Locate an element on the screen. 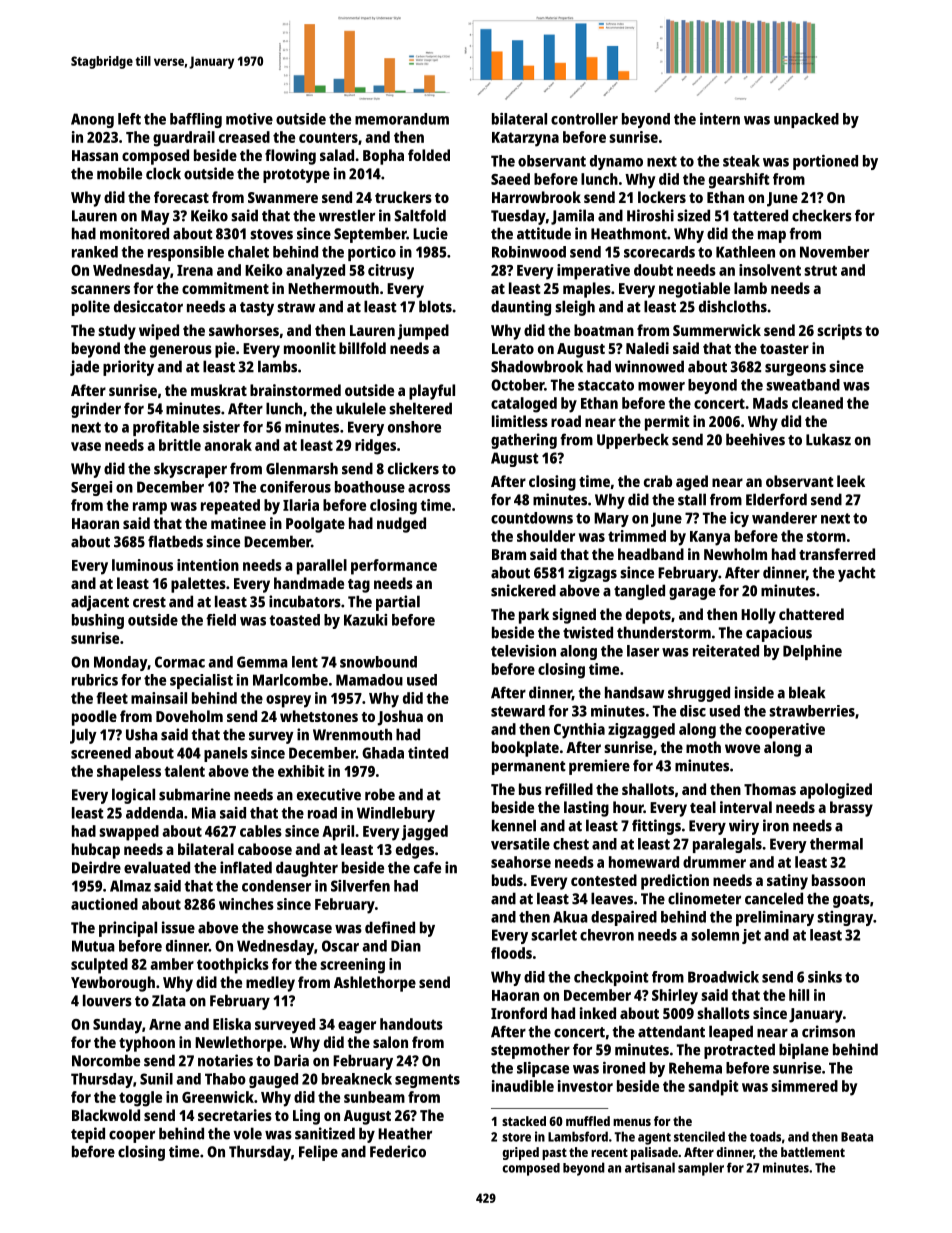 The height and width of the screenshot is (1233, 952). thermal is located at coordinates (836, 844).
